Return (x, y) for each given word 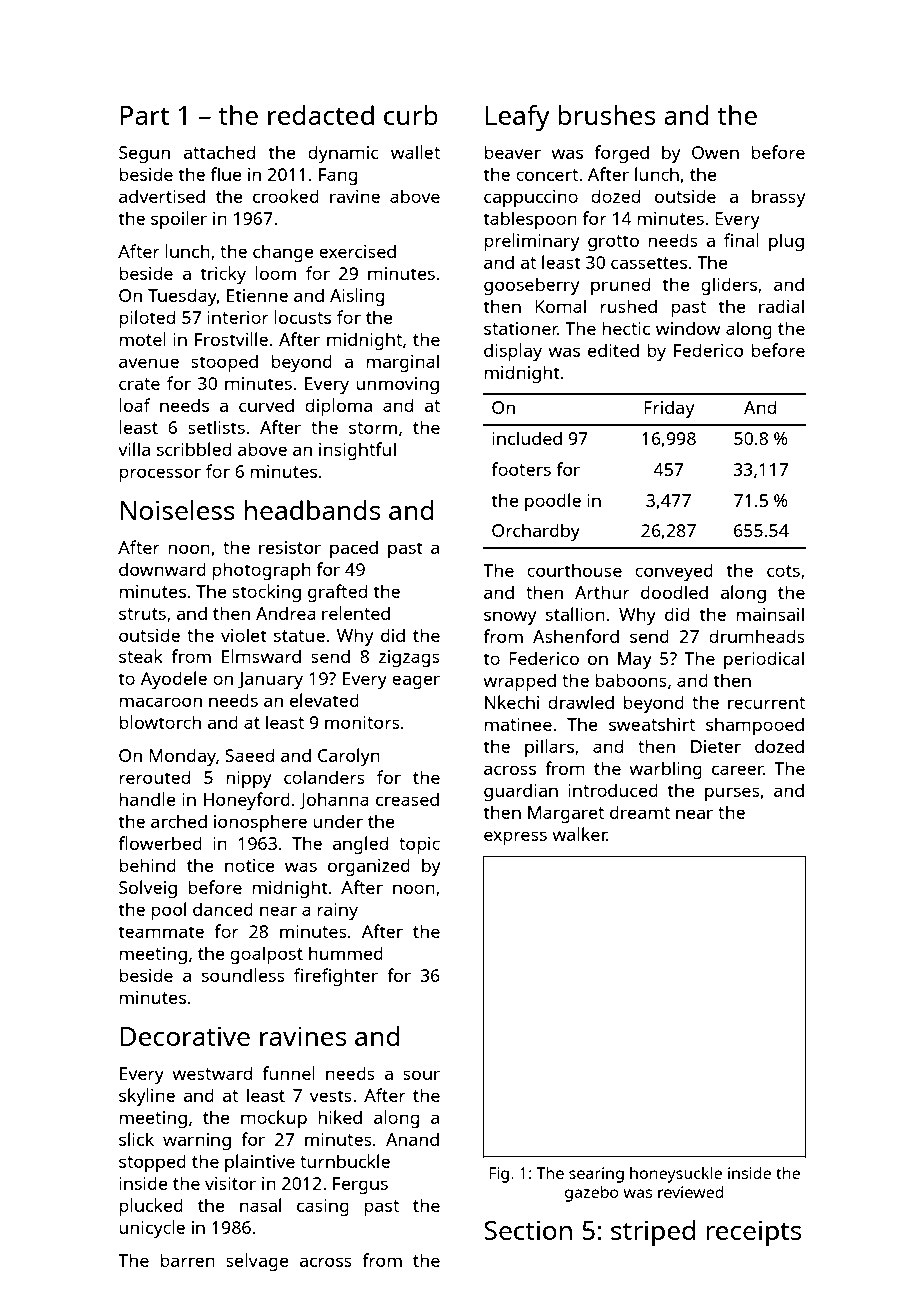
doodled (674, 592)
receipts (753, 1233)
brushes (606, 115)
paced (354, 549)
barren (187, 1260)
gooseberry (531, 286)
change (283, 253)
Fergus (360, 1185)
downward (162, 569)
